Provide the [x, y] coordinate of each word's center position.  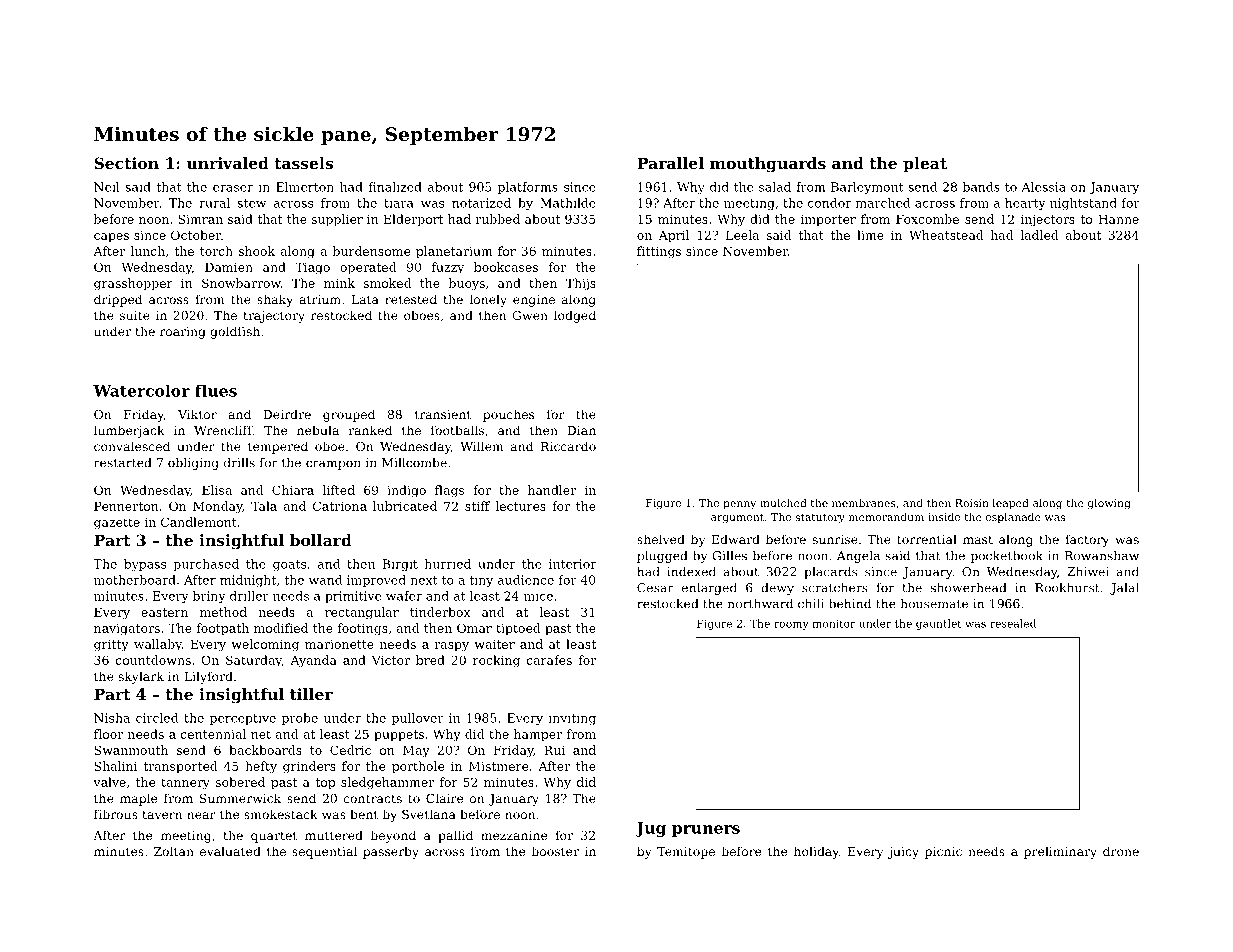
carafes [549, 660]
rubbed [498, 219]
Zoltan [174, 851]
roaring [183, 333]
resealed [1013, 623]
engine [534, 301]
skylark [141, 677]
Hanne [1118, 219]
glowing [1109, 504]
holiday [816, 852]
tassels [303, 163]
